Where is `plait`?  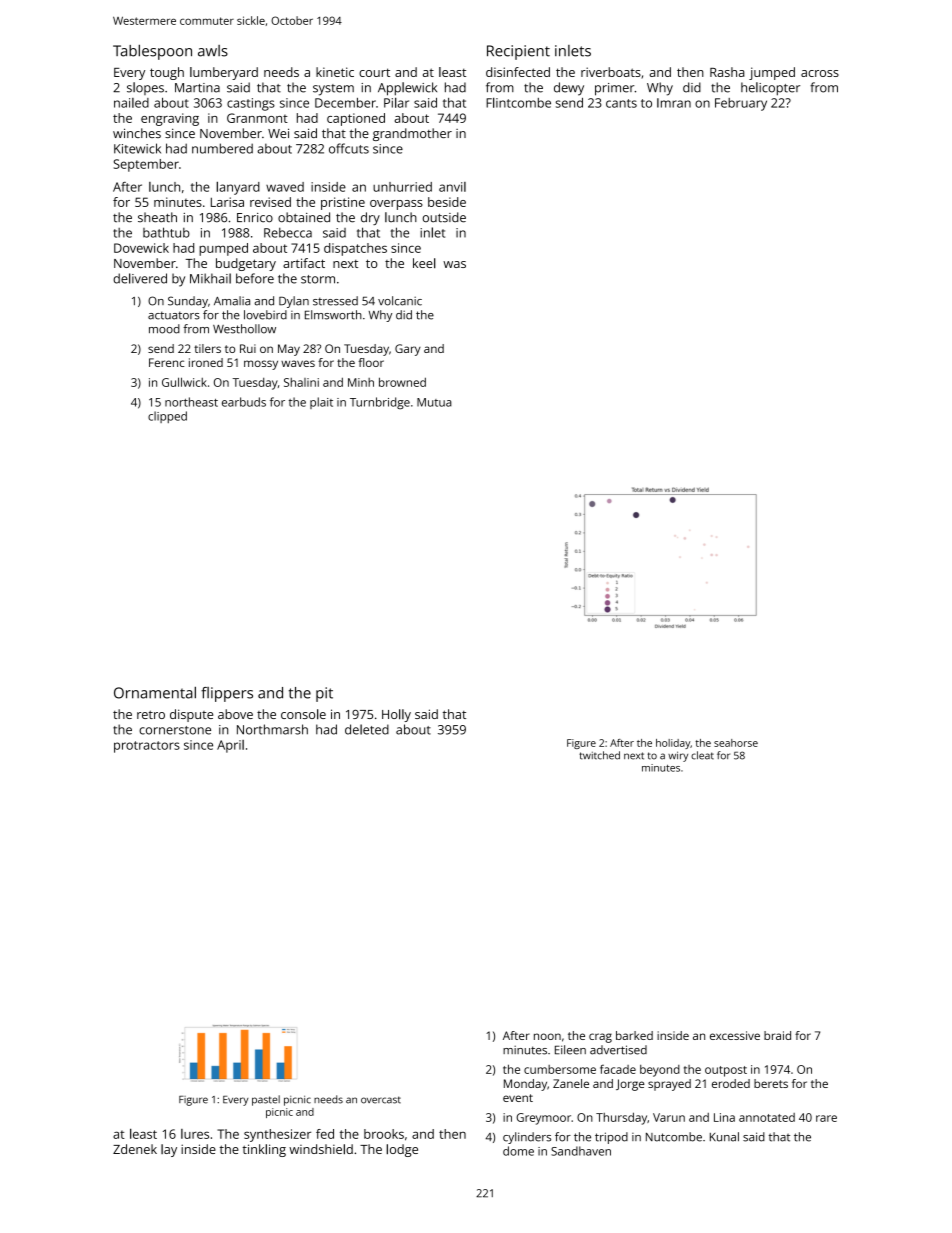
plait is located at coordinates (321, 403).
